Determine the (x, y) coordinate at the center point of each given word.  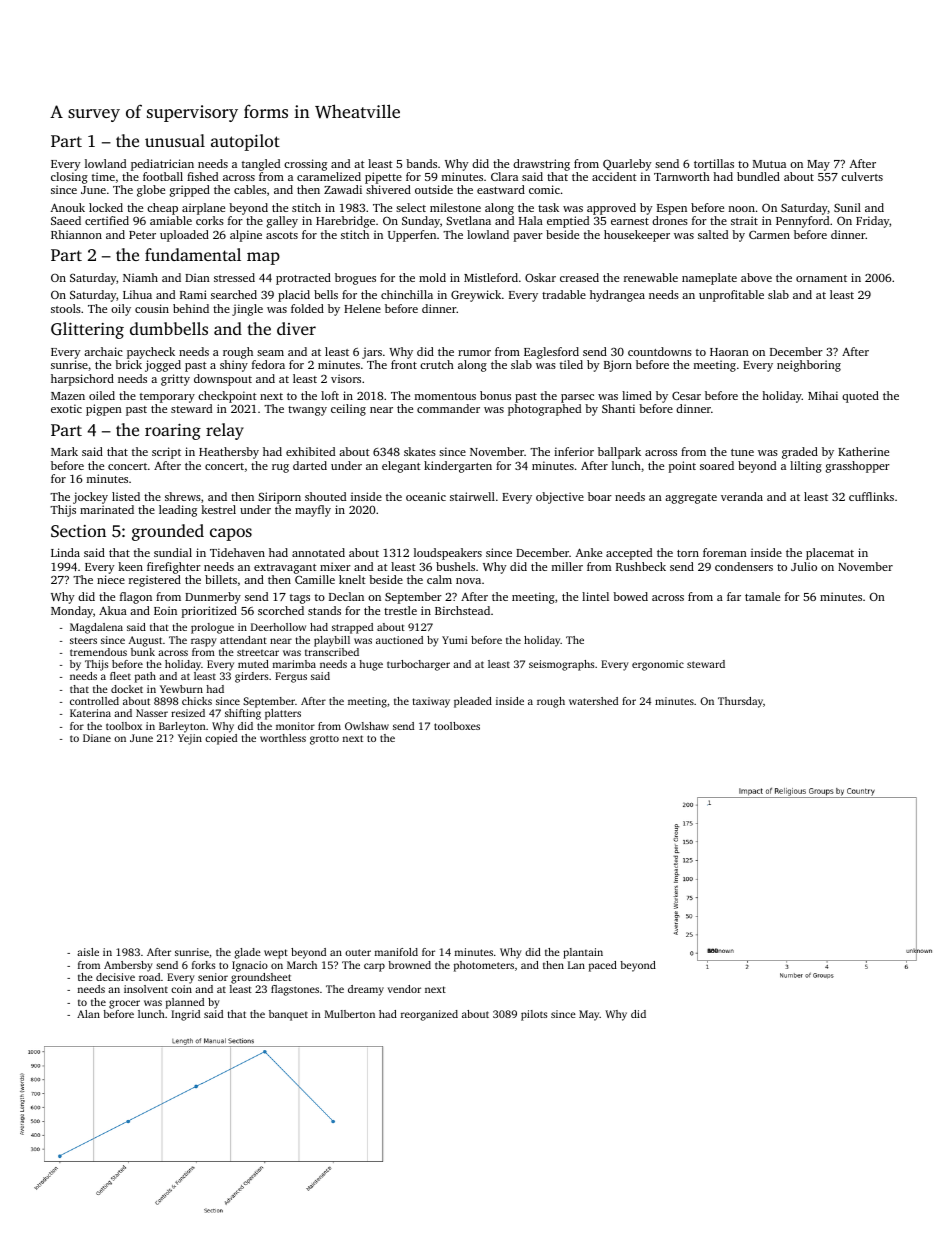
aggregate (691, 499)
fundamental (193, 254)
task (548, 207)
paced (603, 966)
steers (83, 640)
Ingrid (185, 1015)
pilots (534, 1015)
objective (560, 498)
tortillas (714, 163)
